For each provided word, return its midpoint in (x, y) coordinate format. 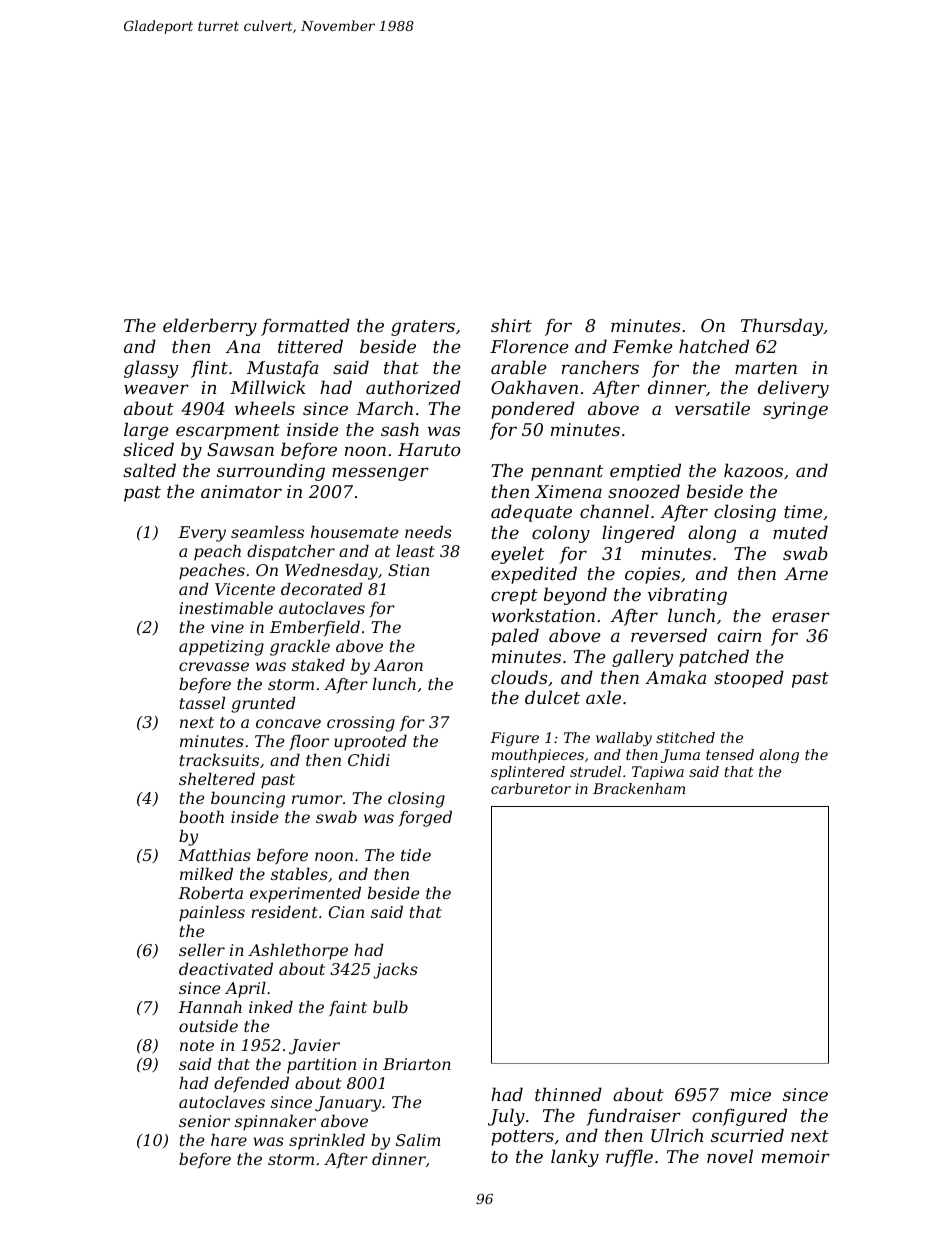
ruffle (629, 1158)
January (348, 1104)
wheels (265, 408)
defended (251, 1085)
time (803, 511)
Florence (529, 346)
